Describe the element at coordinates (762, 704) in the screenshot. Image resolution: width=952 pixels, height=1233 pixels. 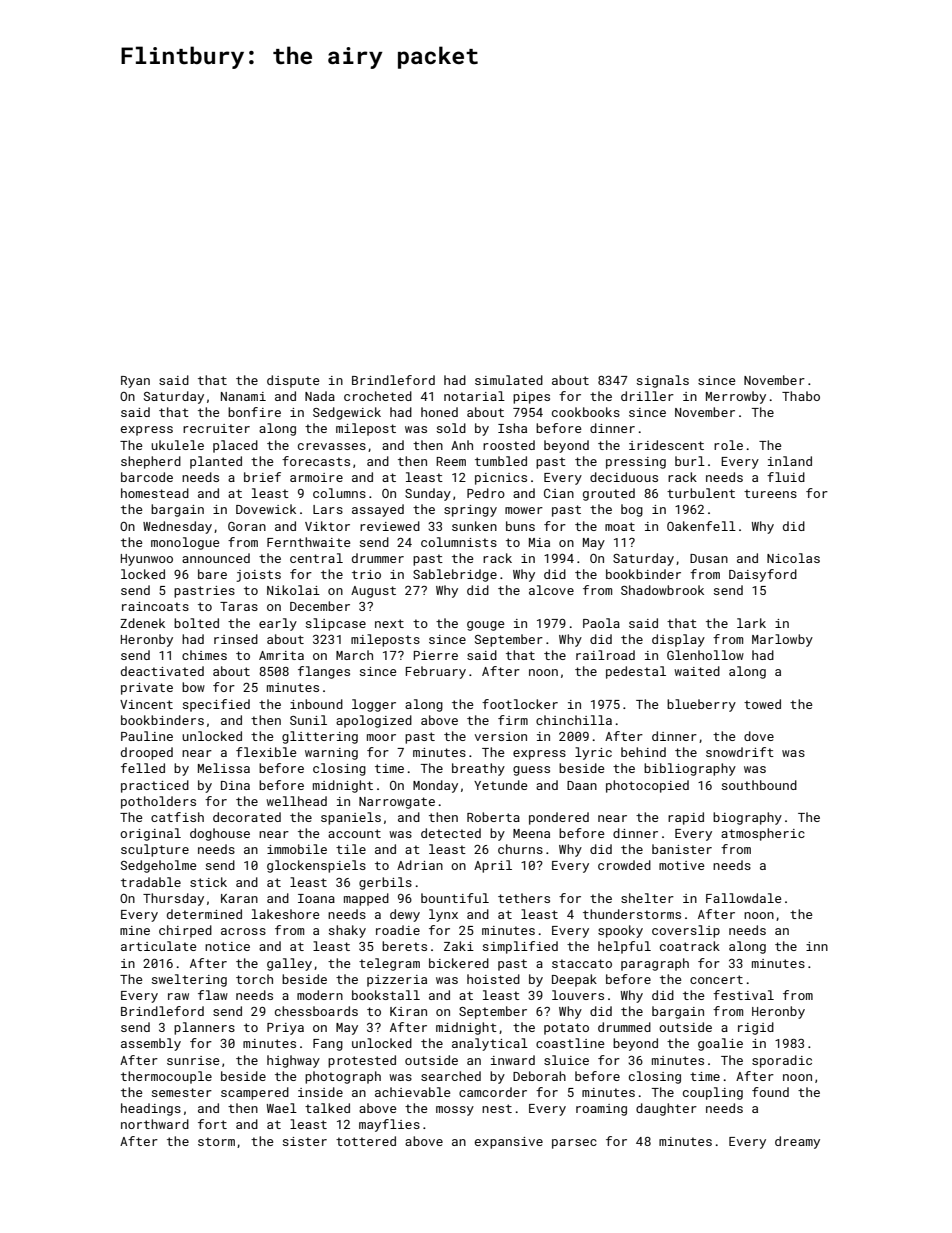
I see `towed` at that location.
